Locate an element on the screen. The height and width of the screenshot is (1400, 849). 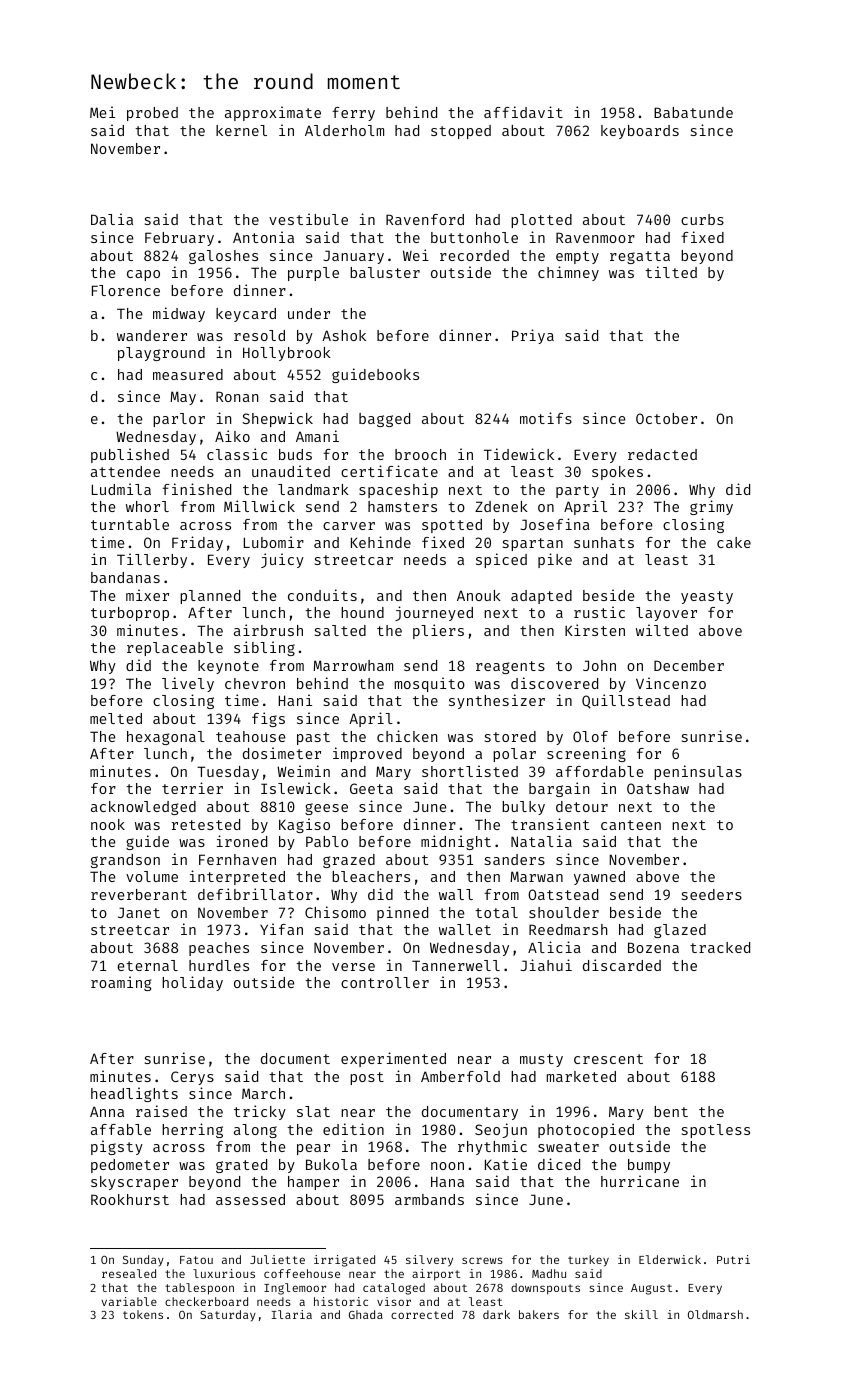
probed is located at coordinates (152, 114).
